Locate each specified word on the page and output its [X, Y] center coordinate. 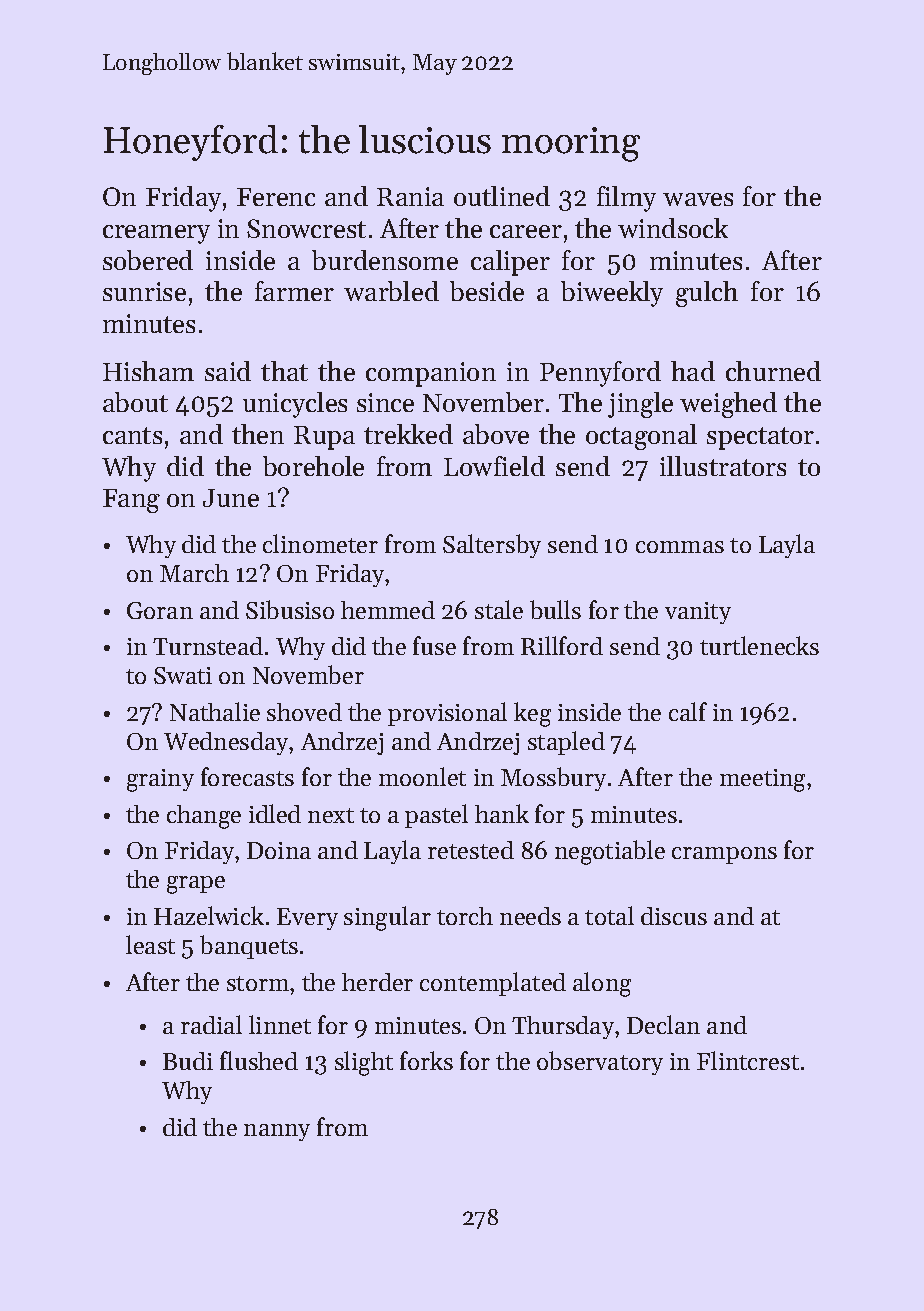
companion [431, 374]
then [258, 434]
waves [698, 199]
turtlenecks [759, 645]
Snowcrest [306, 228]
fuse [434, 645]
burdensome [385, 260]
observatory [600, 1063]
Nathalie [215, 711]
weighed [728, 405]
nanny [277, 1132]
